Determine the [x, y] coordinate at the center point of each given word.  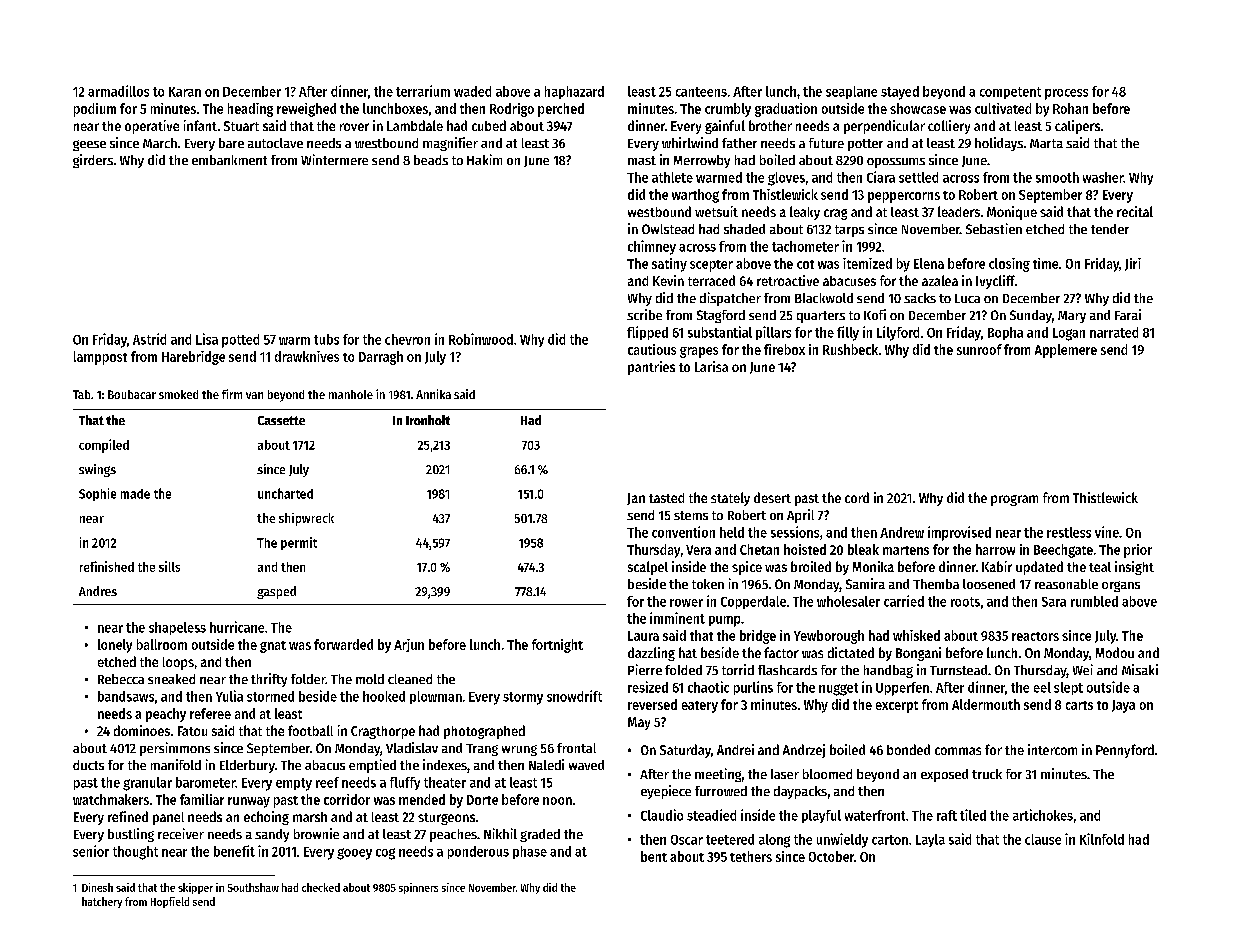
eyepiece [666, 792]
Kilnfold [1102, 839]
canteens [701, 92]
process [1066, 94]
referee [210, 713]
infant [200, 125]
